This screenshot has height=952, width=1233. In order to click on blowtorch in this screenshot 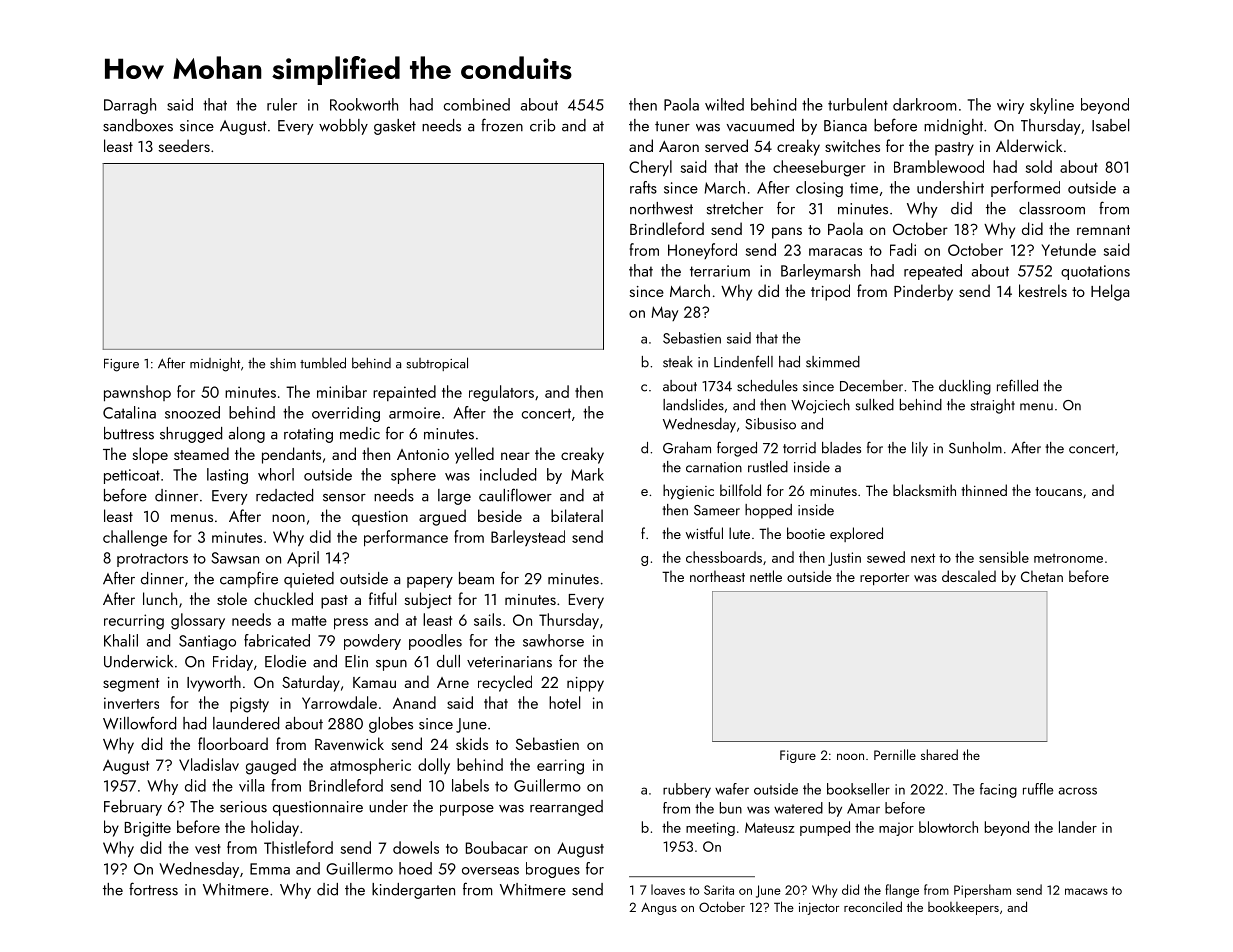, I will do `click(948, 827)`.
